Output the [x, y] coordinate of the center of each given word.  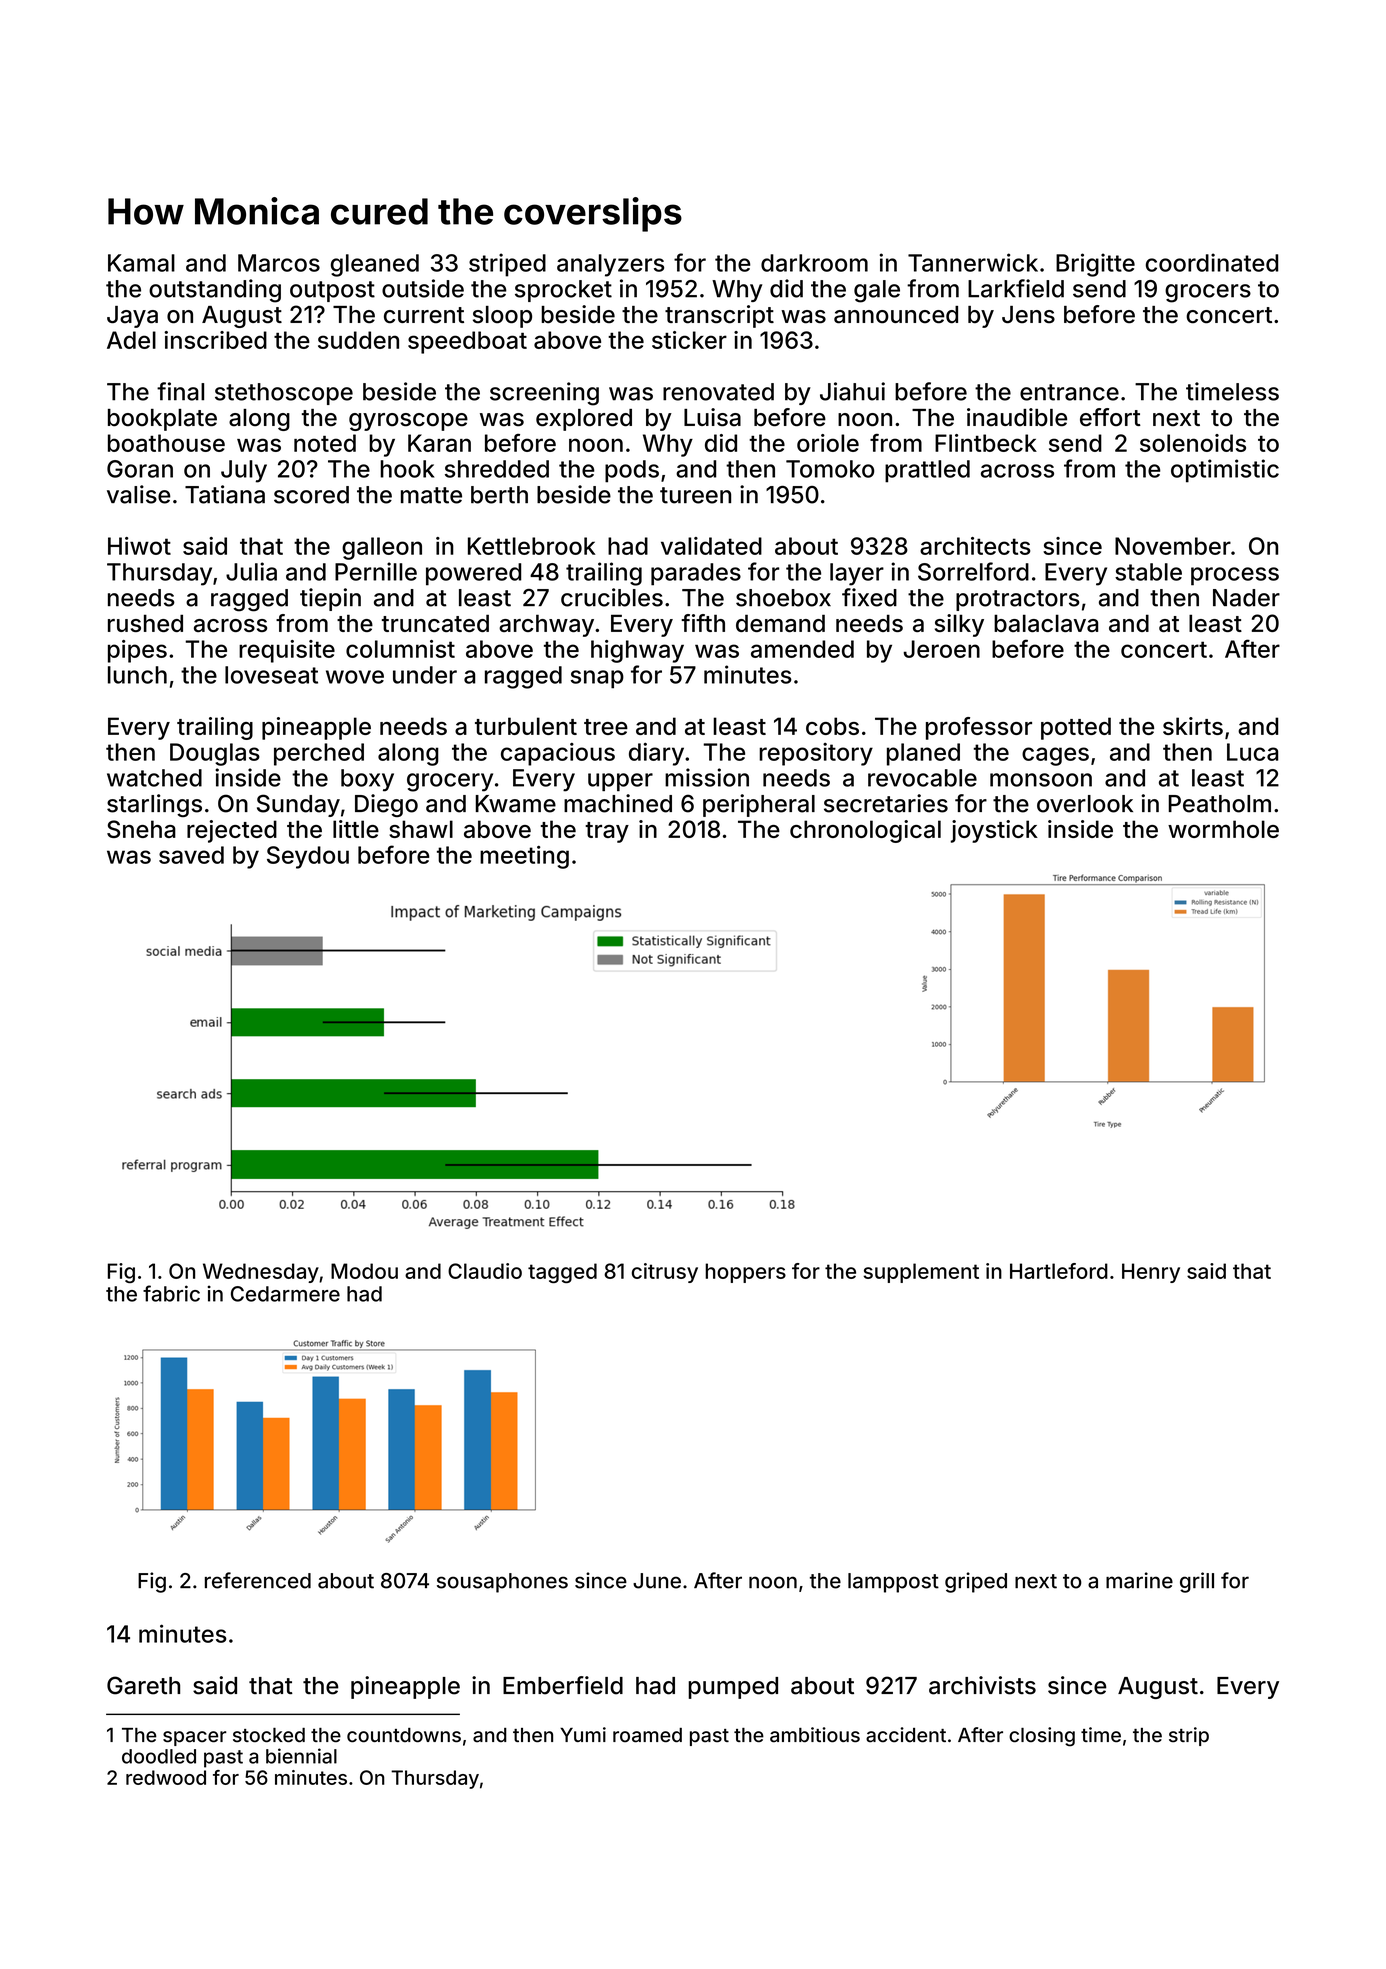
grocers [1208, 293]
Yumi [583, 1734]
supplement [921, 1273]
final [180, 391]
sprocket [563, 291]
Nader [1246, 598]
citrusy [665, 1273]
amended [802, 649]
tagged [562, 1273]
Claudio [485, 1271]
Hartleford [1059, 1271]
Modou [364, 1271]
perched [319, 754]
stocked [269, 1735]
